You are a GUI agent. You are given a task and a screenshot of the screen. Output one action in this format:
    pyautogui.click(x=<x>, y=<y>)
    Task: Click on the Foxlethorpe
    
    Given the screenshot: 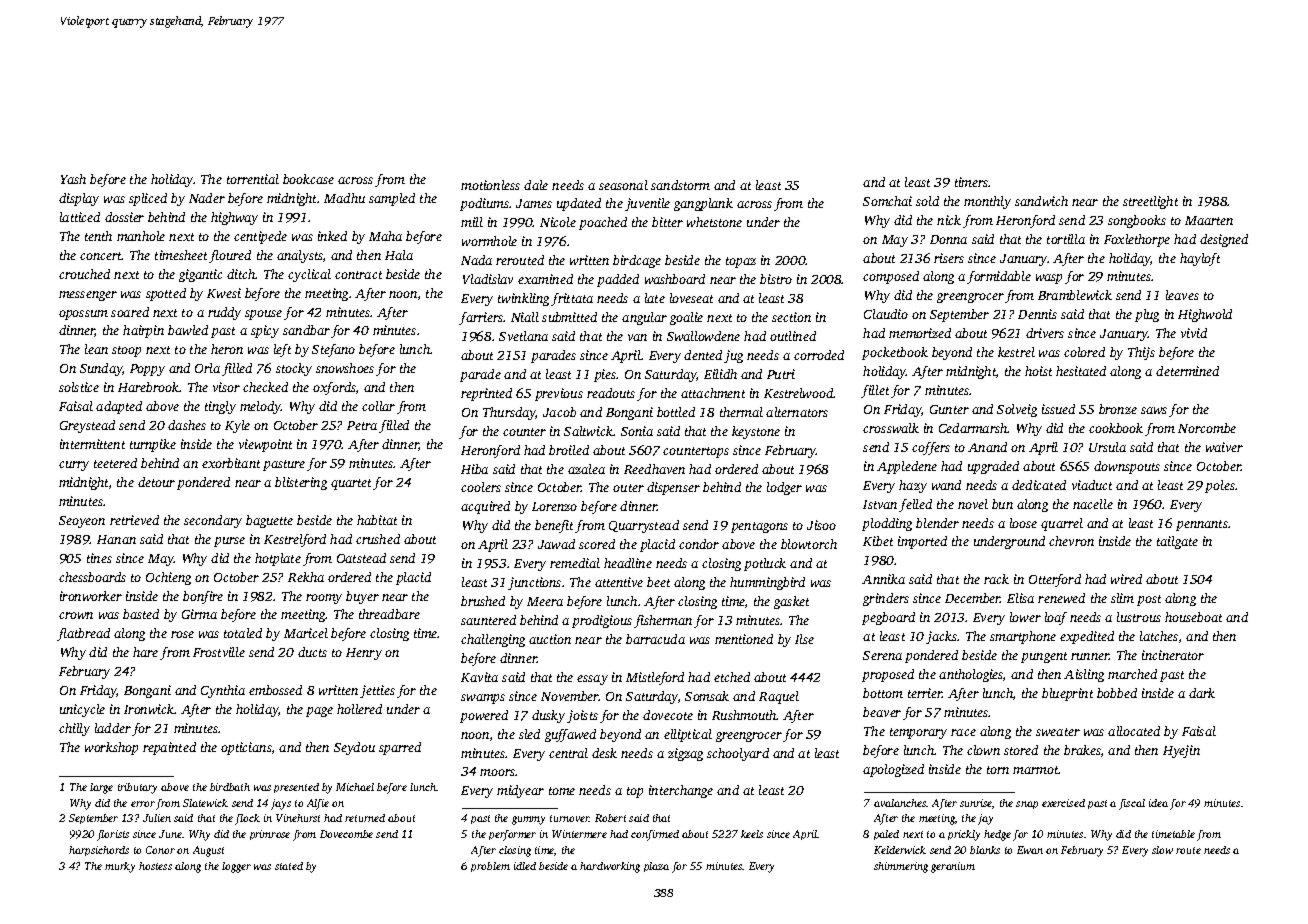 What is the action you would take?
    pyautogui.click(x=1137, y=240)
